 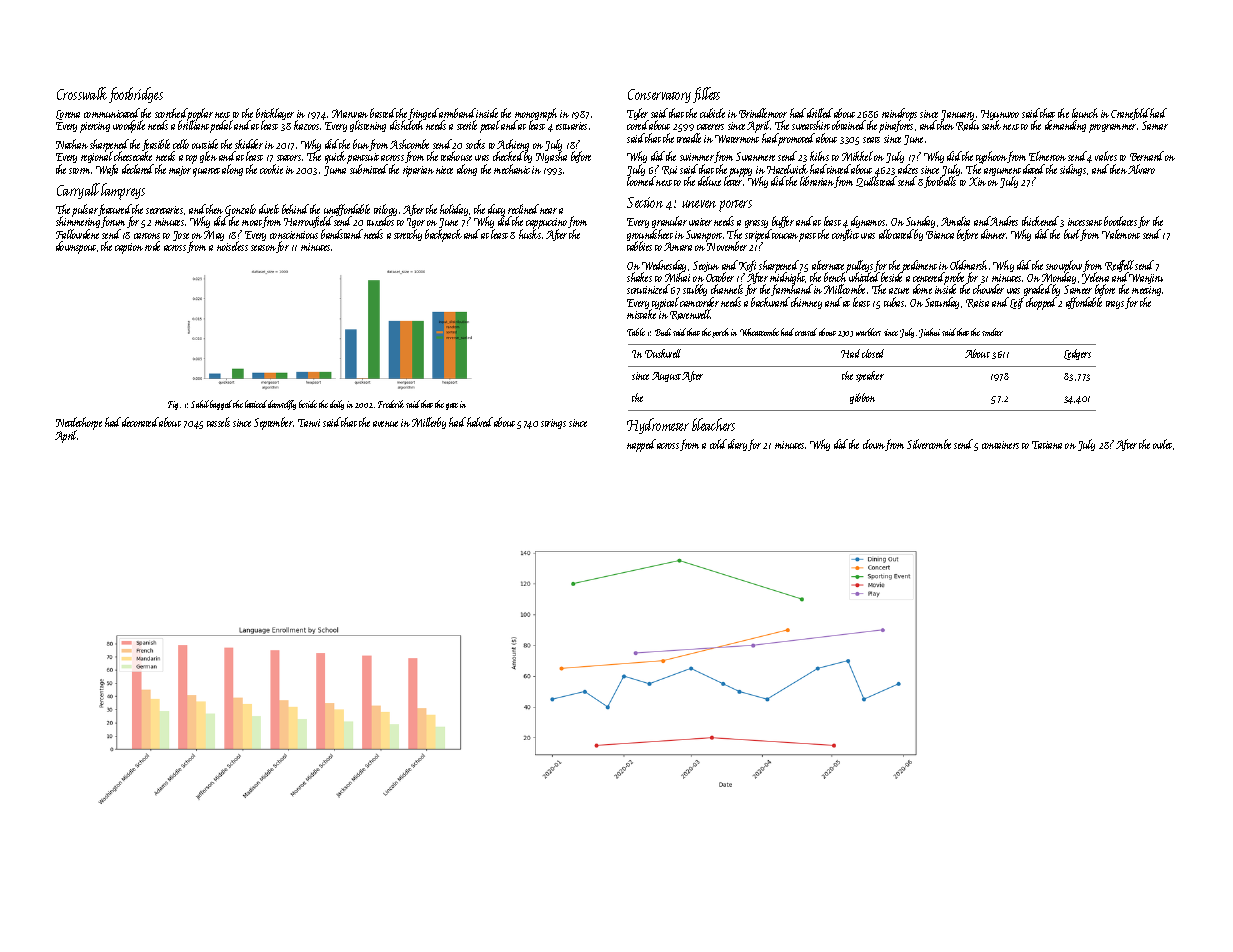 What do you see at coordinates (638, 114) in the image?
I see `Tyler` at bounding box center [638, 114].
